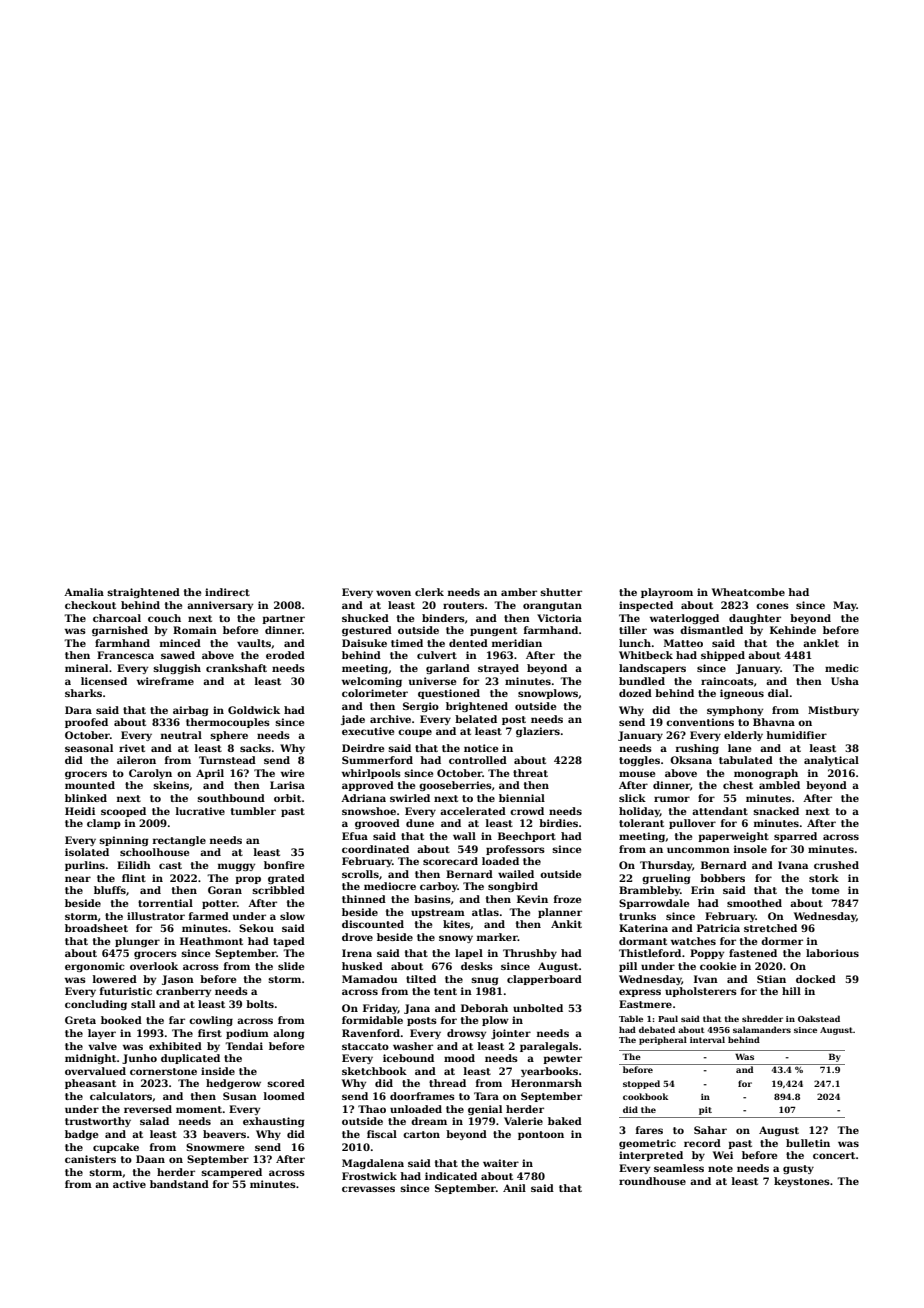 This screenshot has width=924, height=1308. Describe the element at coordinates (552, 606) in the screenshot. I see `orangutan` at that location.
